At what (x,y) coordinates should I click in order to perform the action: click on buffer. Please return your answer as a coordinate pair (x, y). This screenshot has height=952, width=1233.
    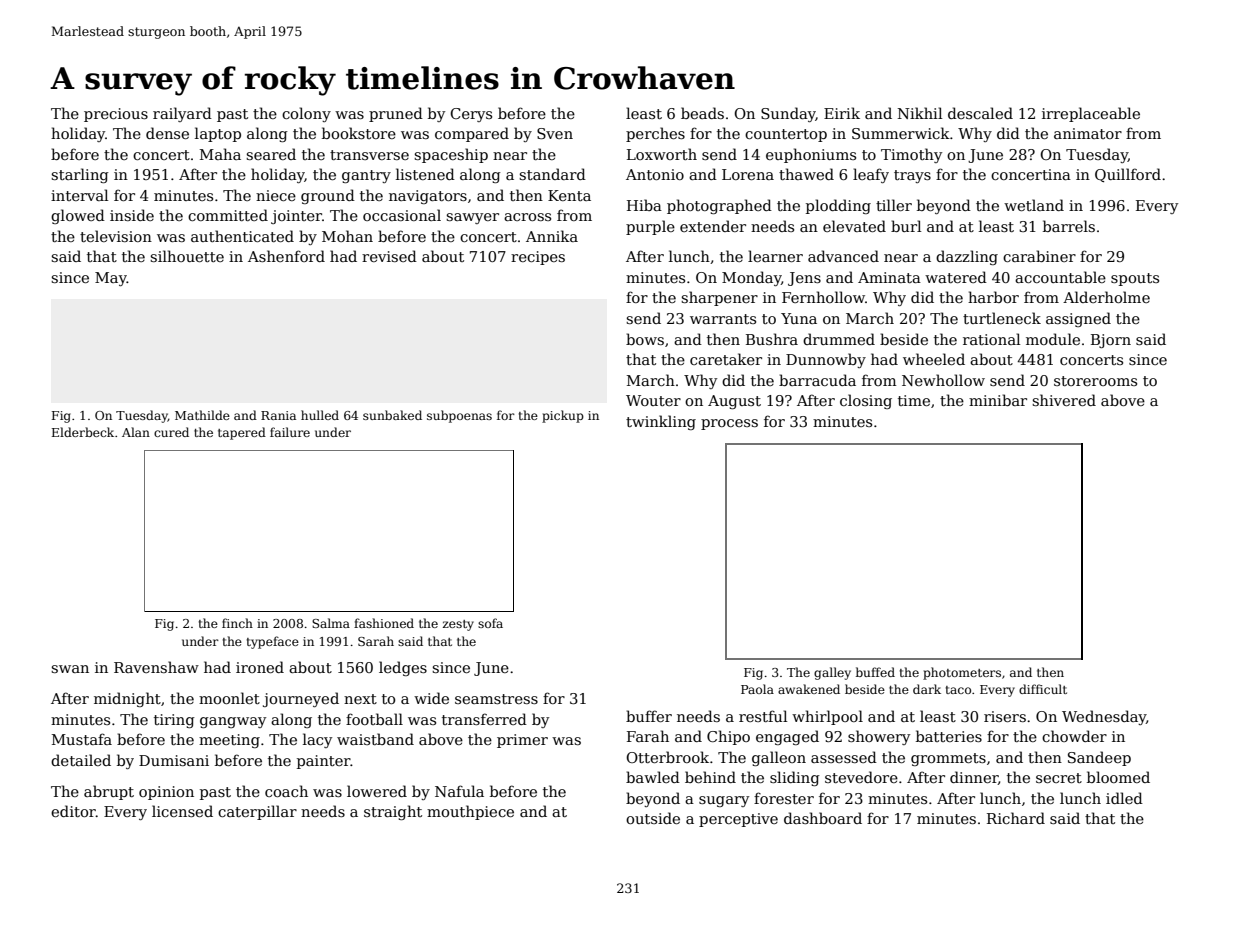
    Looking at the image, I should click on (649, 716).
